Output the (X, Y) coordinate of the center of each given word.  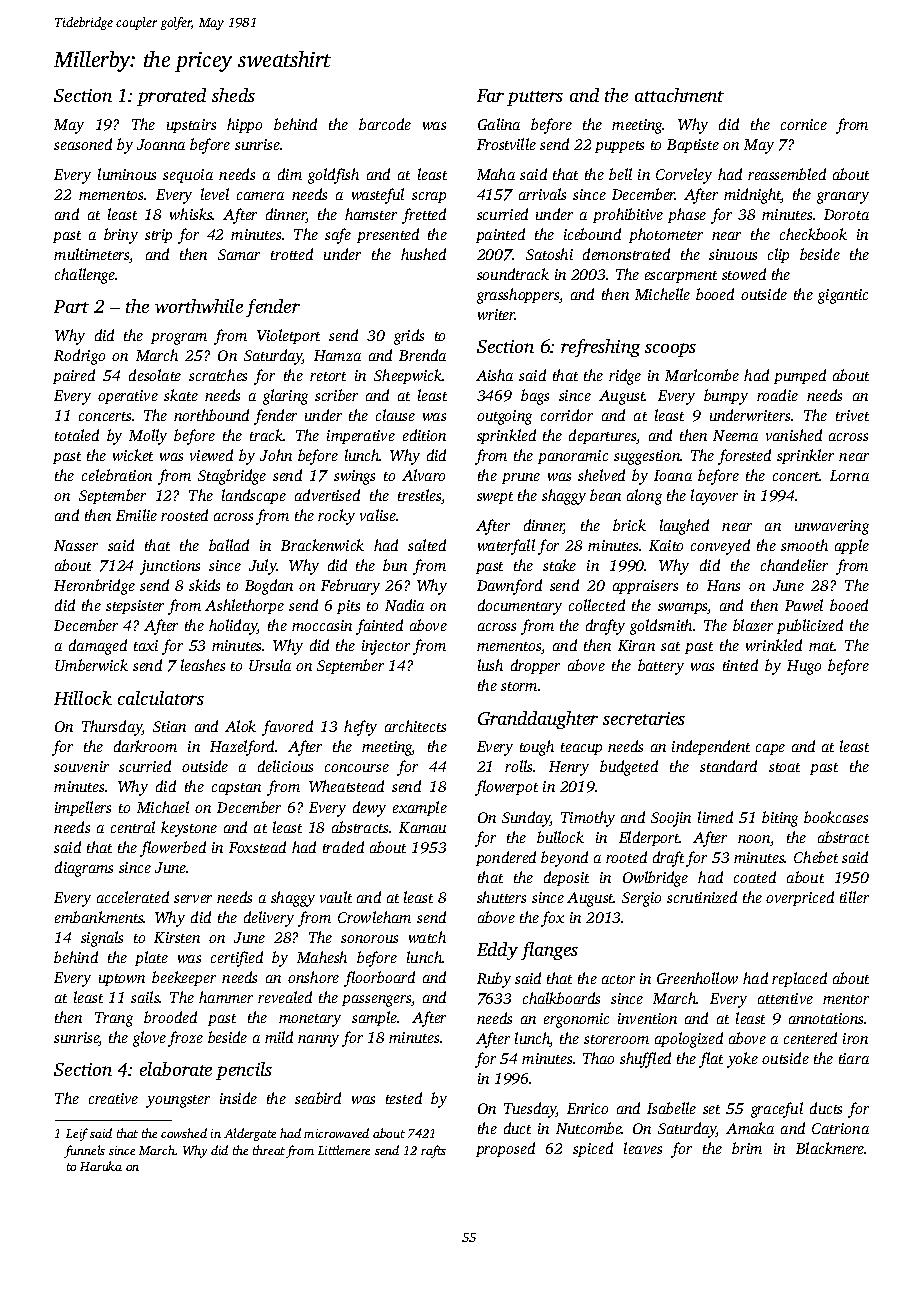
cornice (804, 124)
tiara (854, 1058)
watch (427, 937)
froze (185, 1039)
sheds (233, 95)
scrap (429, 197)
